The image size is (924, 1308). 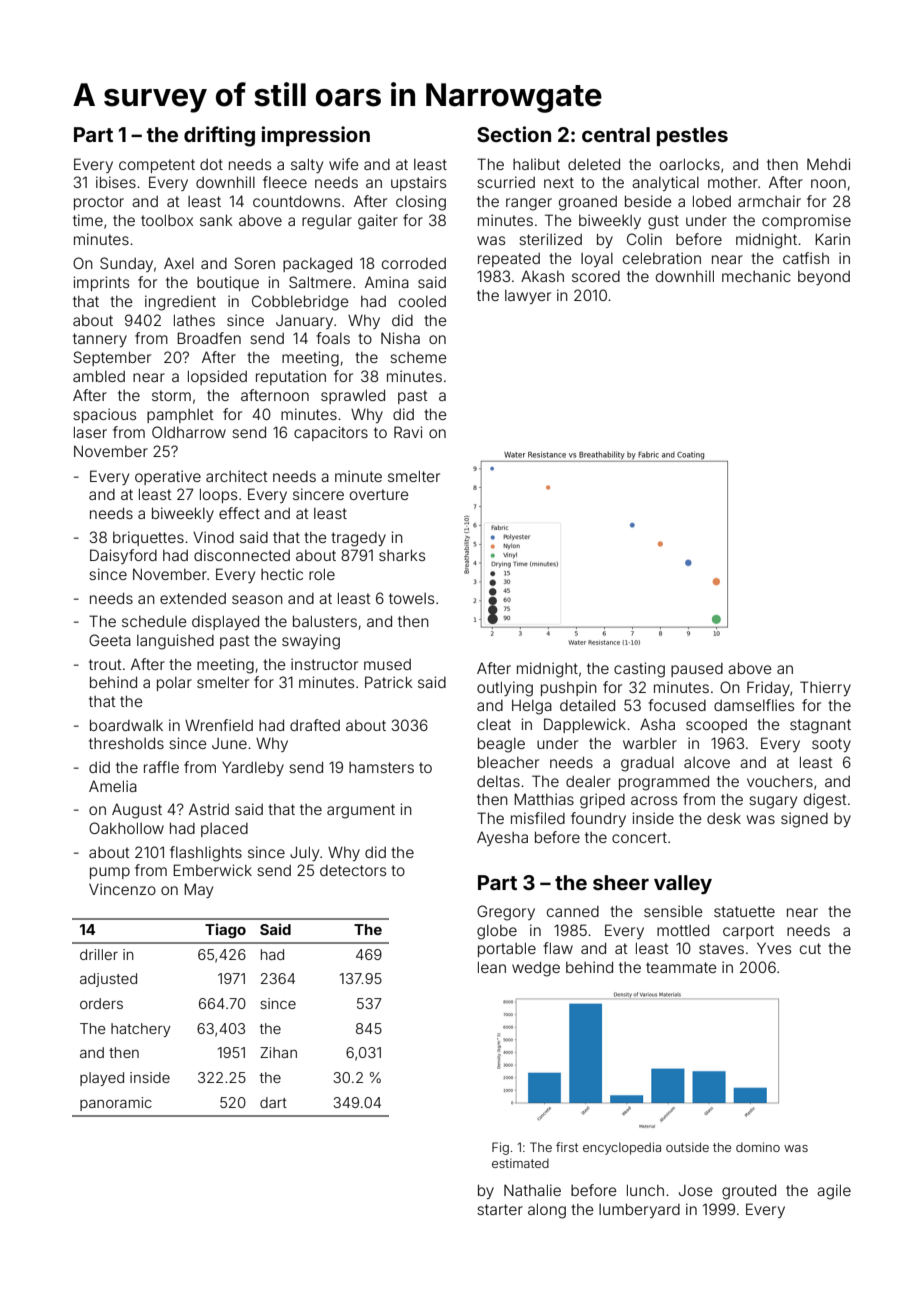 What do you see at coordinates (411, 598) in the document?
I see `towels` at bounding box center [411, 598].
